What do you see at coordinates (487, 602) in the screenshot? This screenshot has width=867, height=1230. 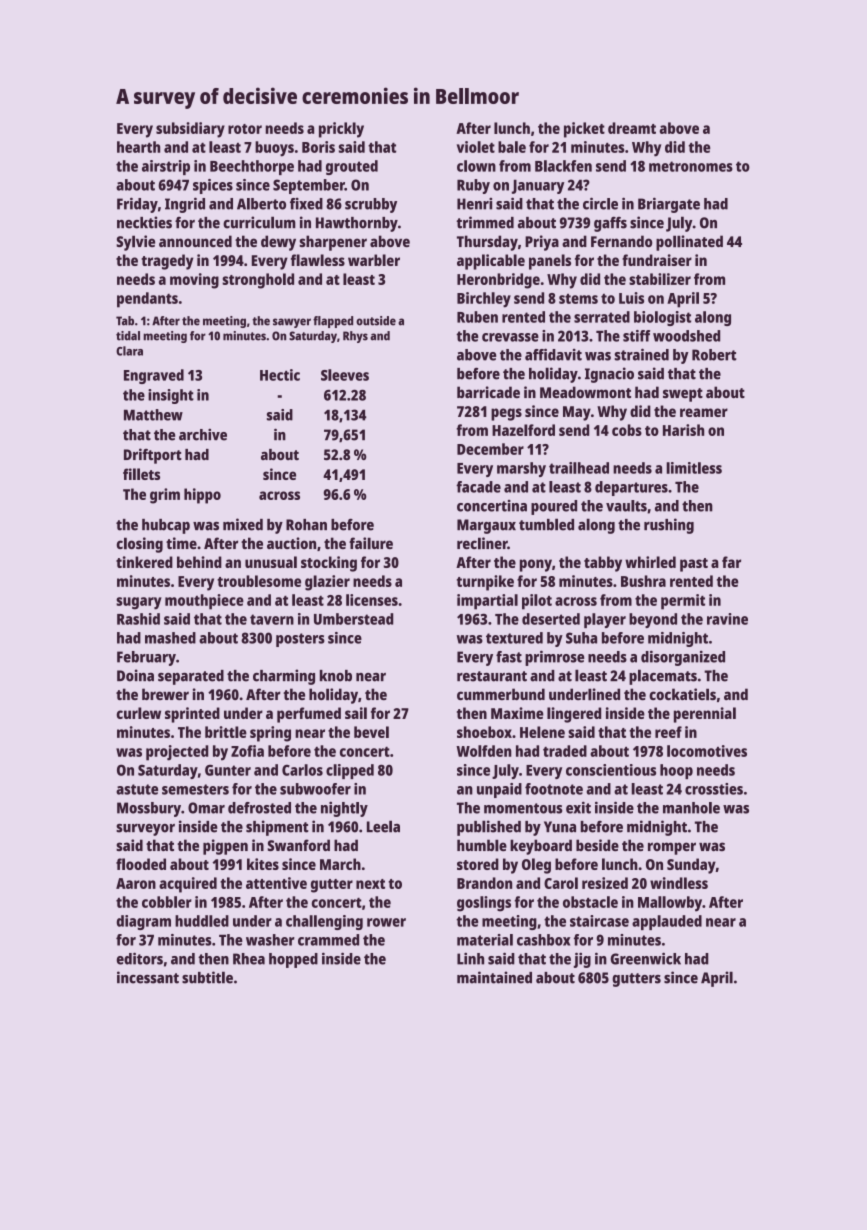 I see `impartial` at bounding box center [487, 602].
